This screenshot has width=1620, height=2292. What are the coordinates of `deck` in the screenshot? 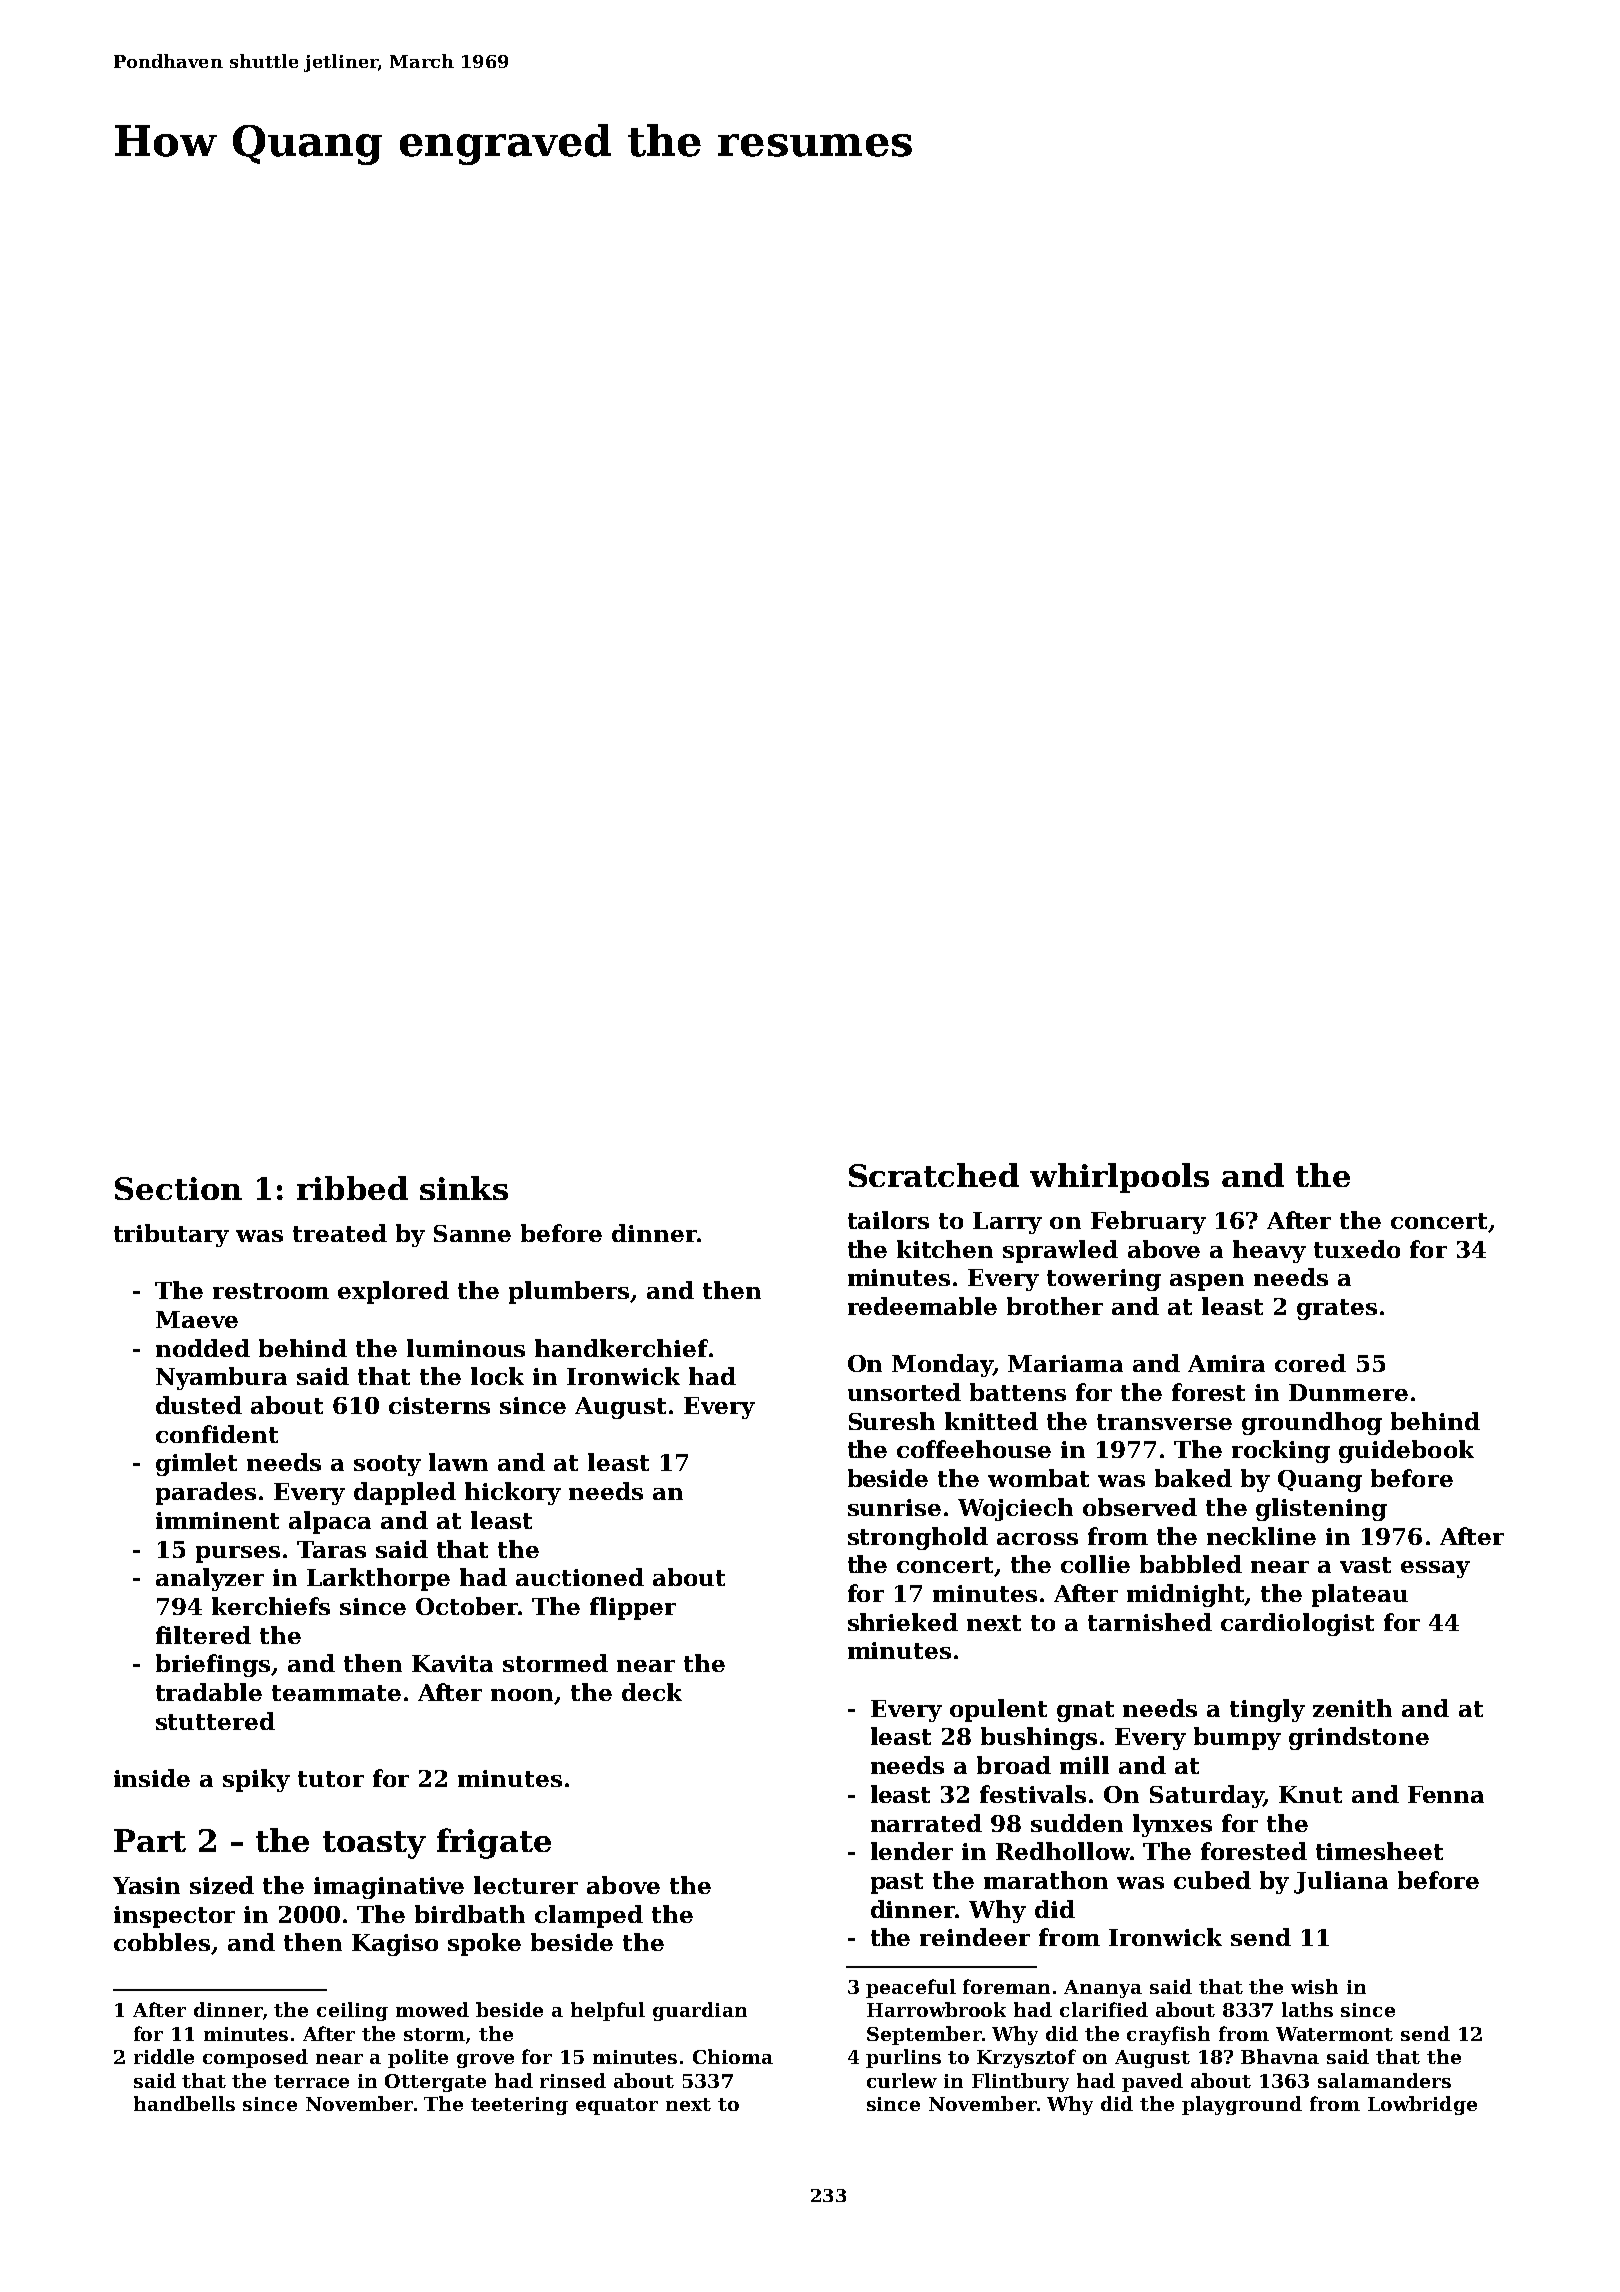 It's located at (652, 1692).
